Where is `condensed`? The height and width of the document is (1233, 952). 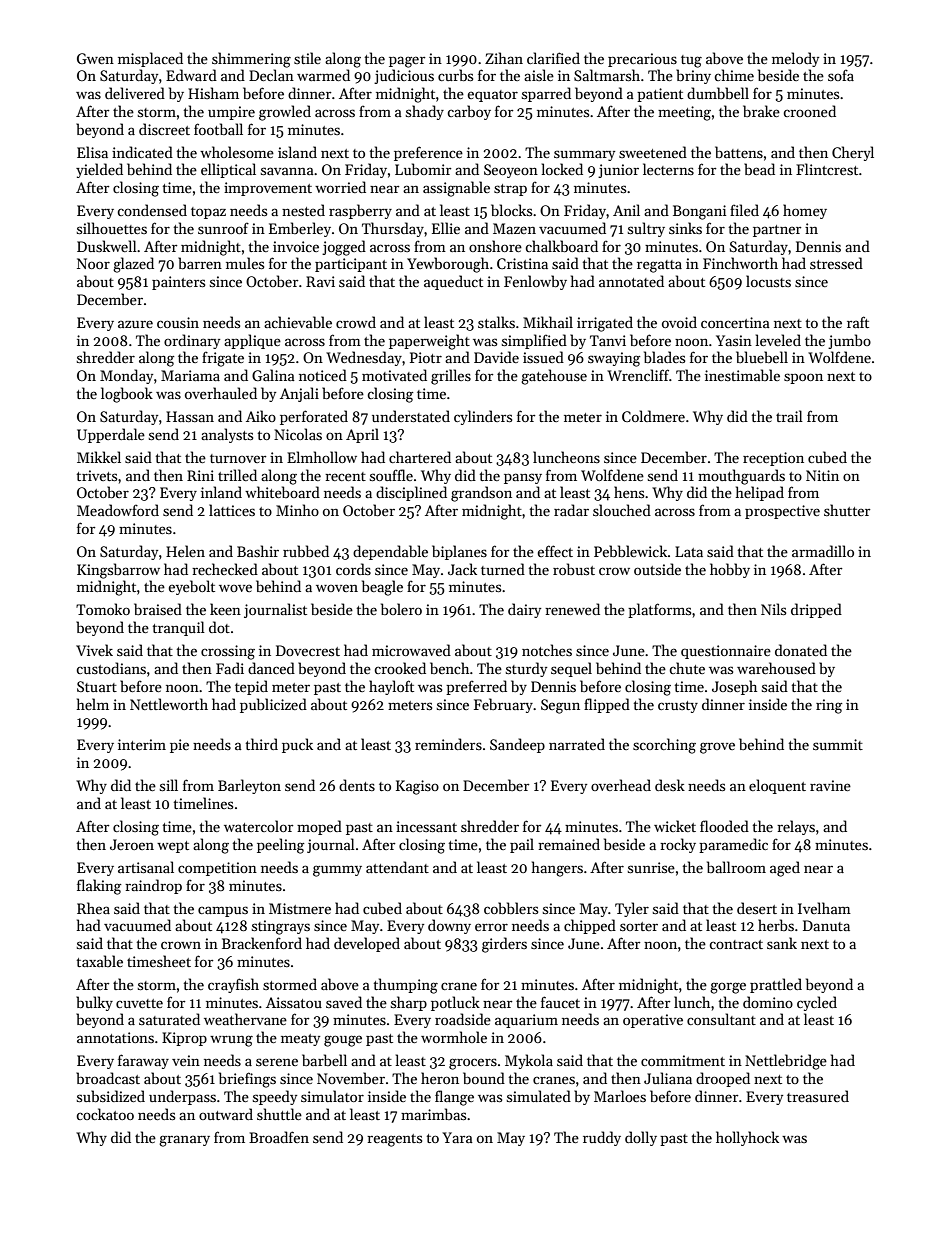
condensed is located at coordinates (152, 210).
